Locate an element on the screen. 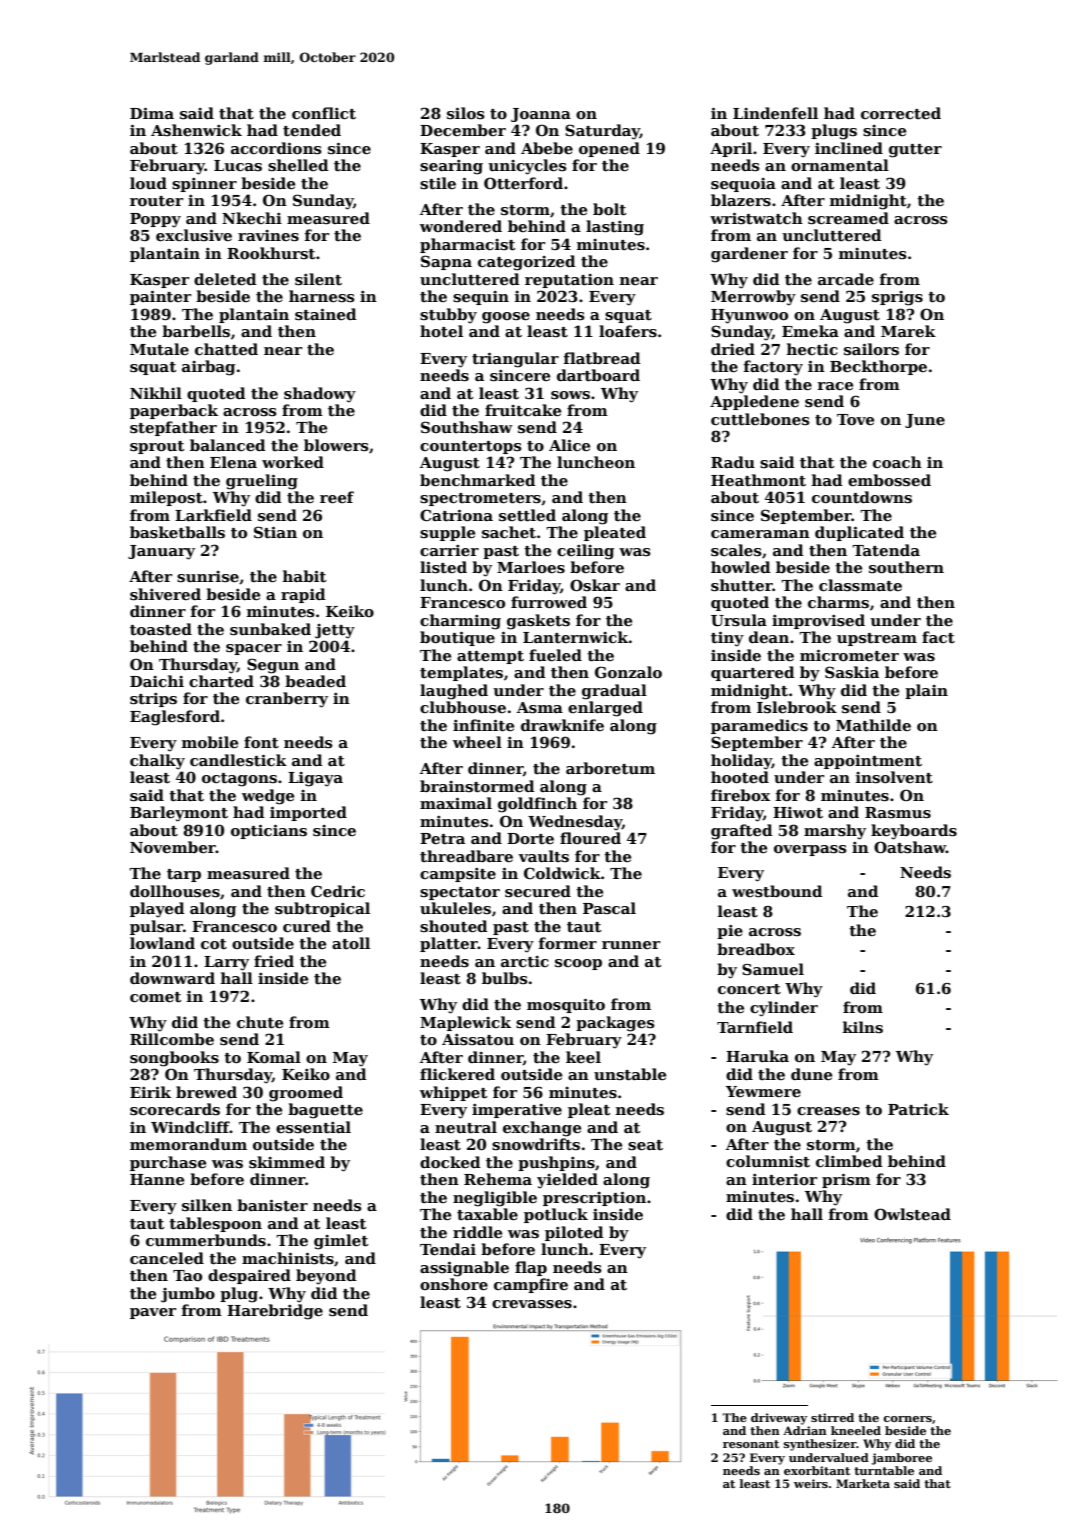 The image size is (1088, 1538). stile is located at coordinates (438, 183).
